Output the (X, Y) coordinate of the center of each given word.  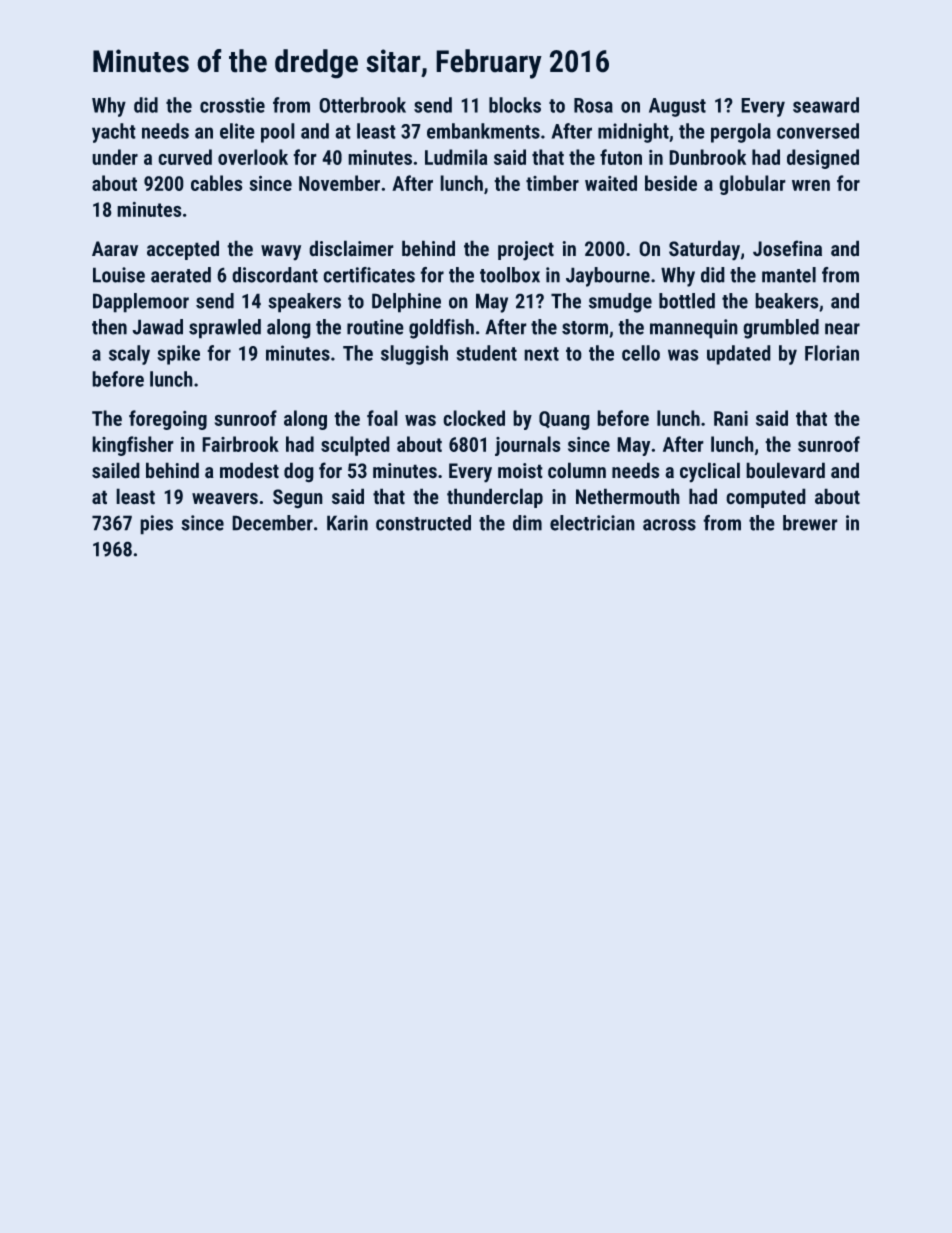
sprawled (225, 329)
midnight (633, 133)
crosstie (232, 105)
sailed (116, 470)
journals (528, 446)
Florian (832, 353)
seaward (826, 105)
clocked (474, 418)
